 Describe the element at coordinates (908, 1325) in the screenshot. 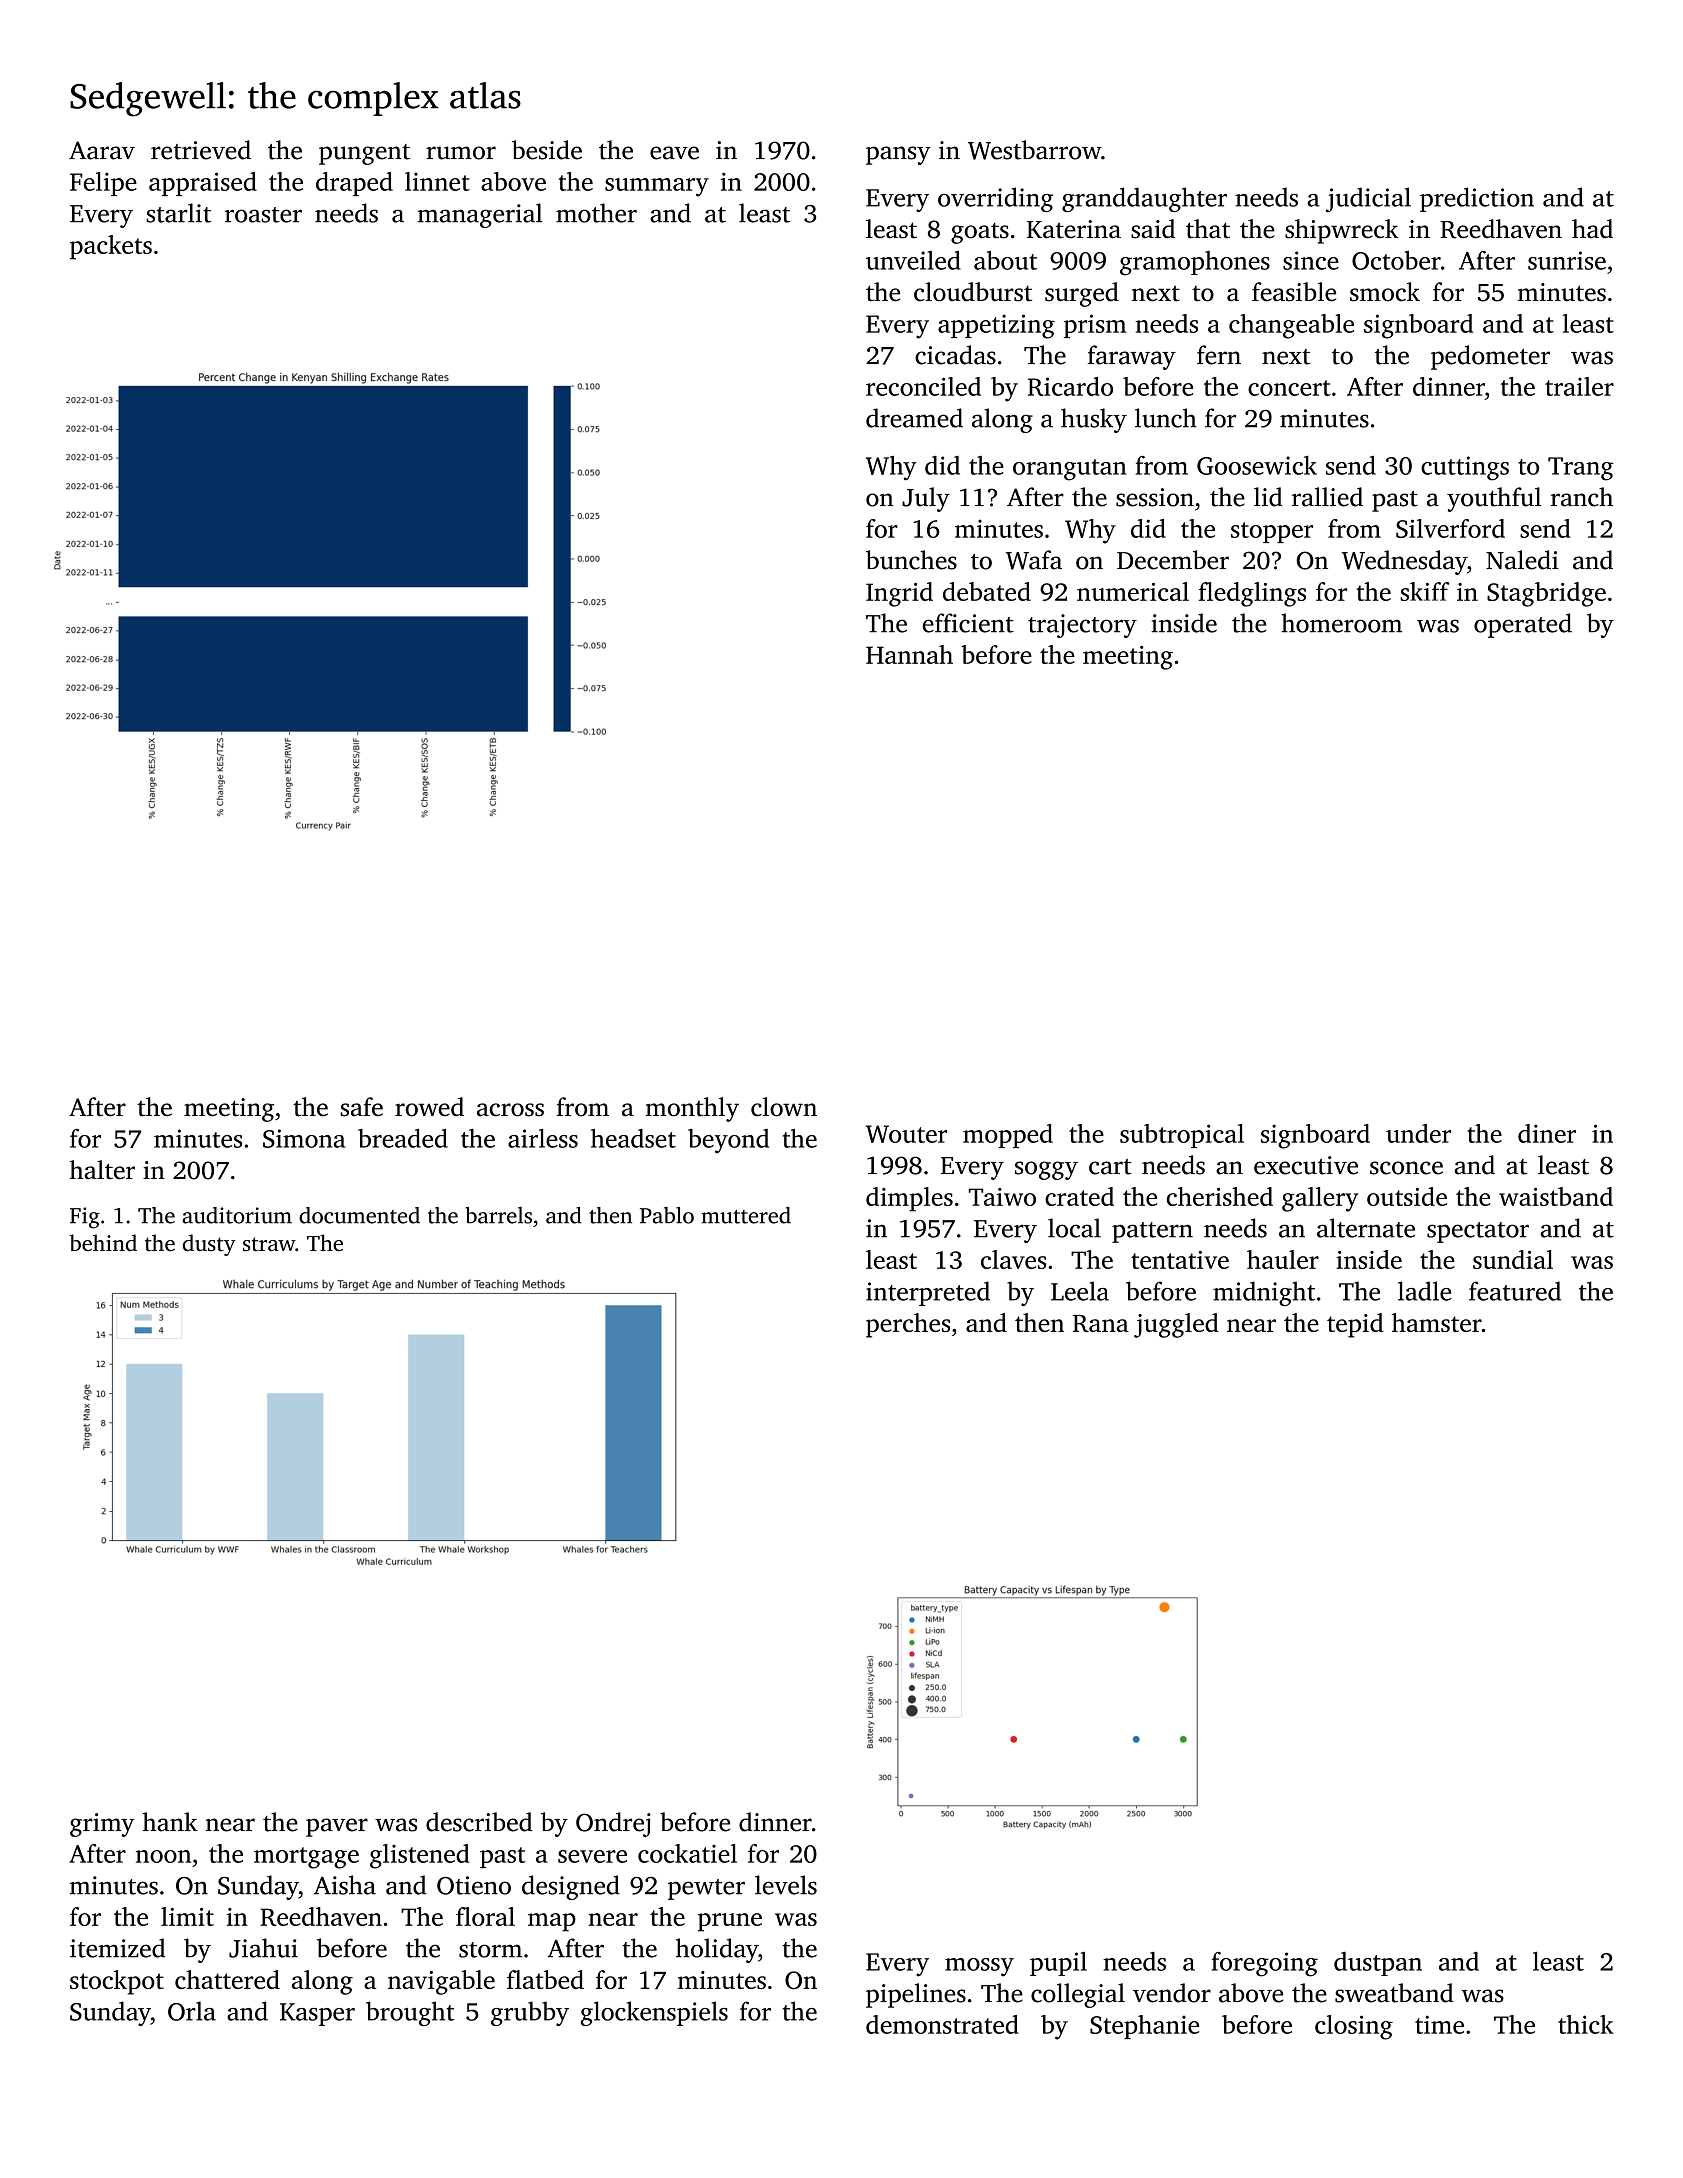

I see `perches` at that location.
